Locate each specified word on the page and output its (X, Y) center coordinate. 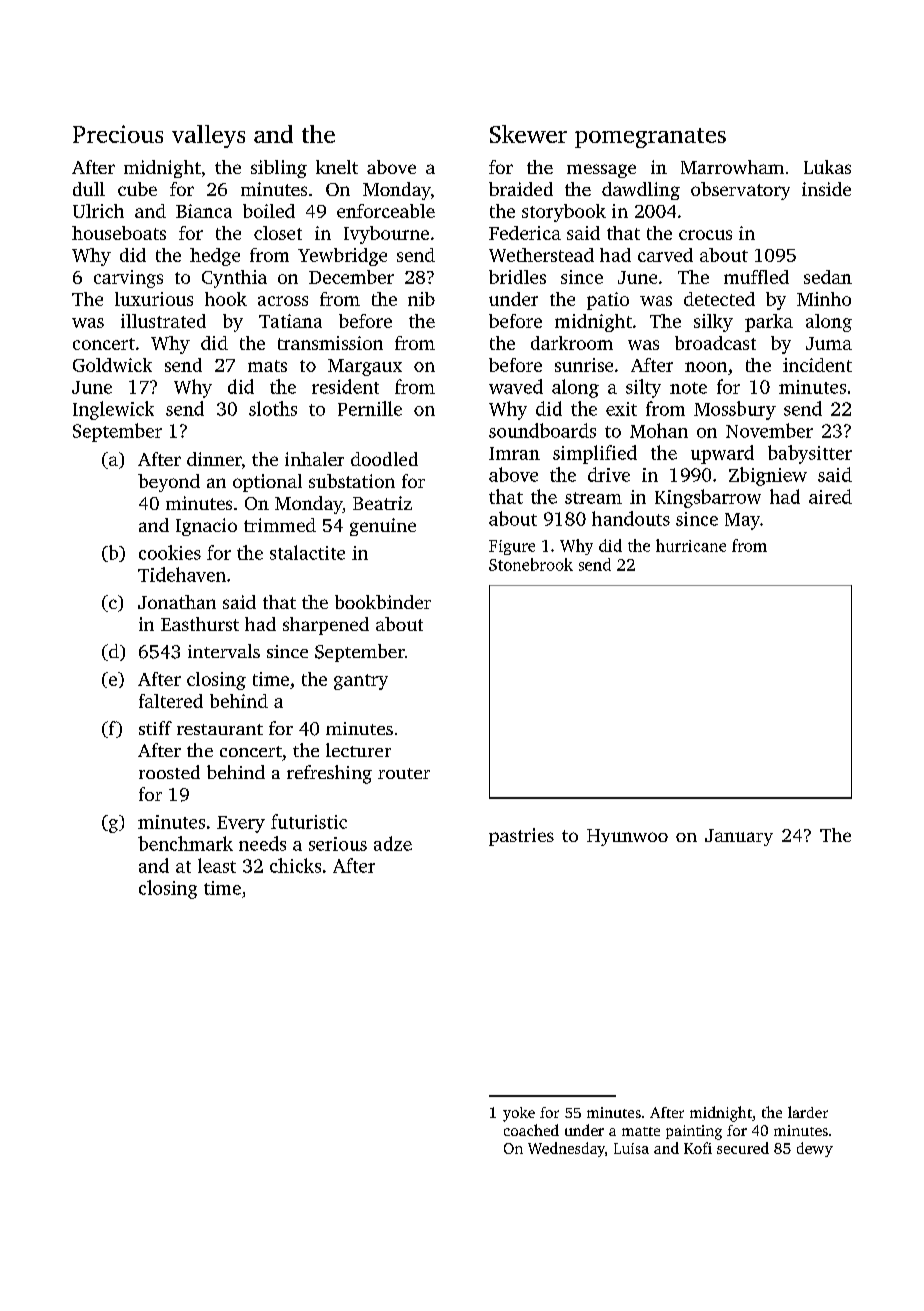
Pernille (370, 408)
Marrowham (732, 167)
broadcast (715, 343)
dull (89, 189)
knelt (337, 167)
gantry (361, 682)
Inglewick (113, 410)
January (739, 837)
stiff (155, 728)
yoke (519, 1114)
